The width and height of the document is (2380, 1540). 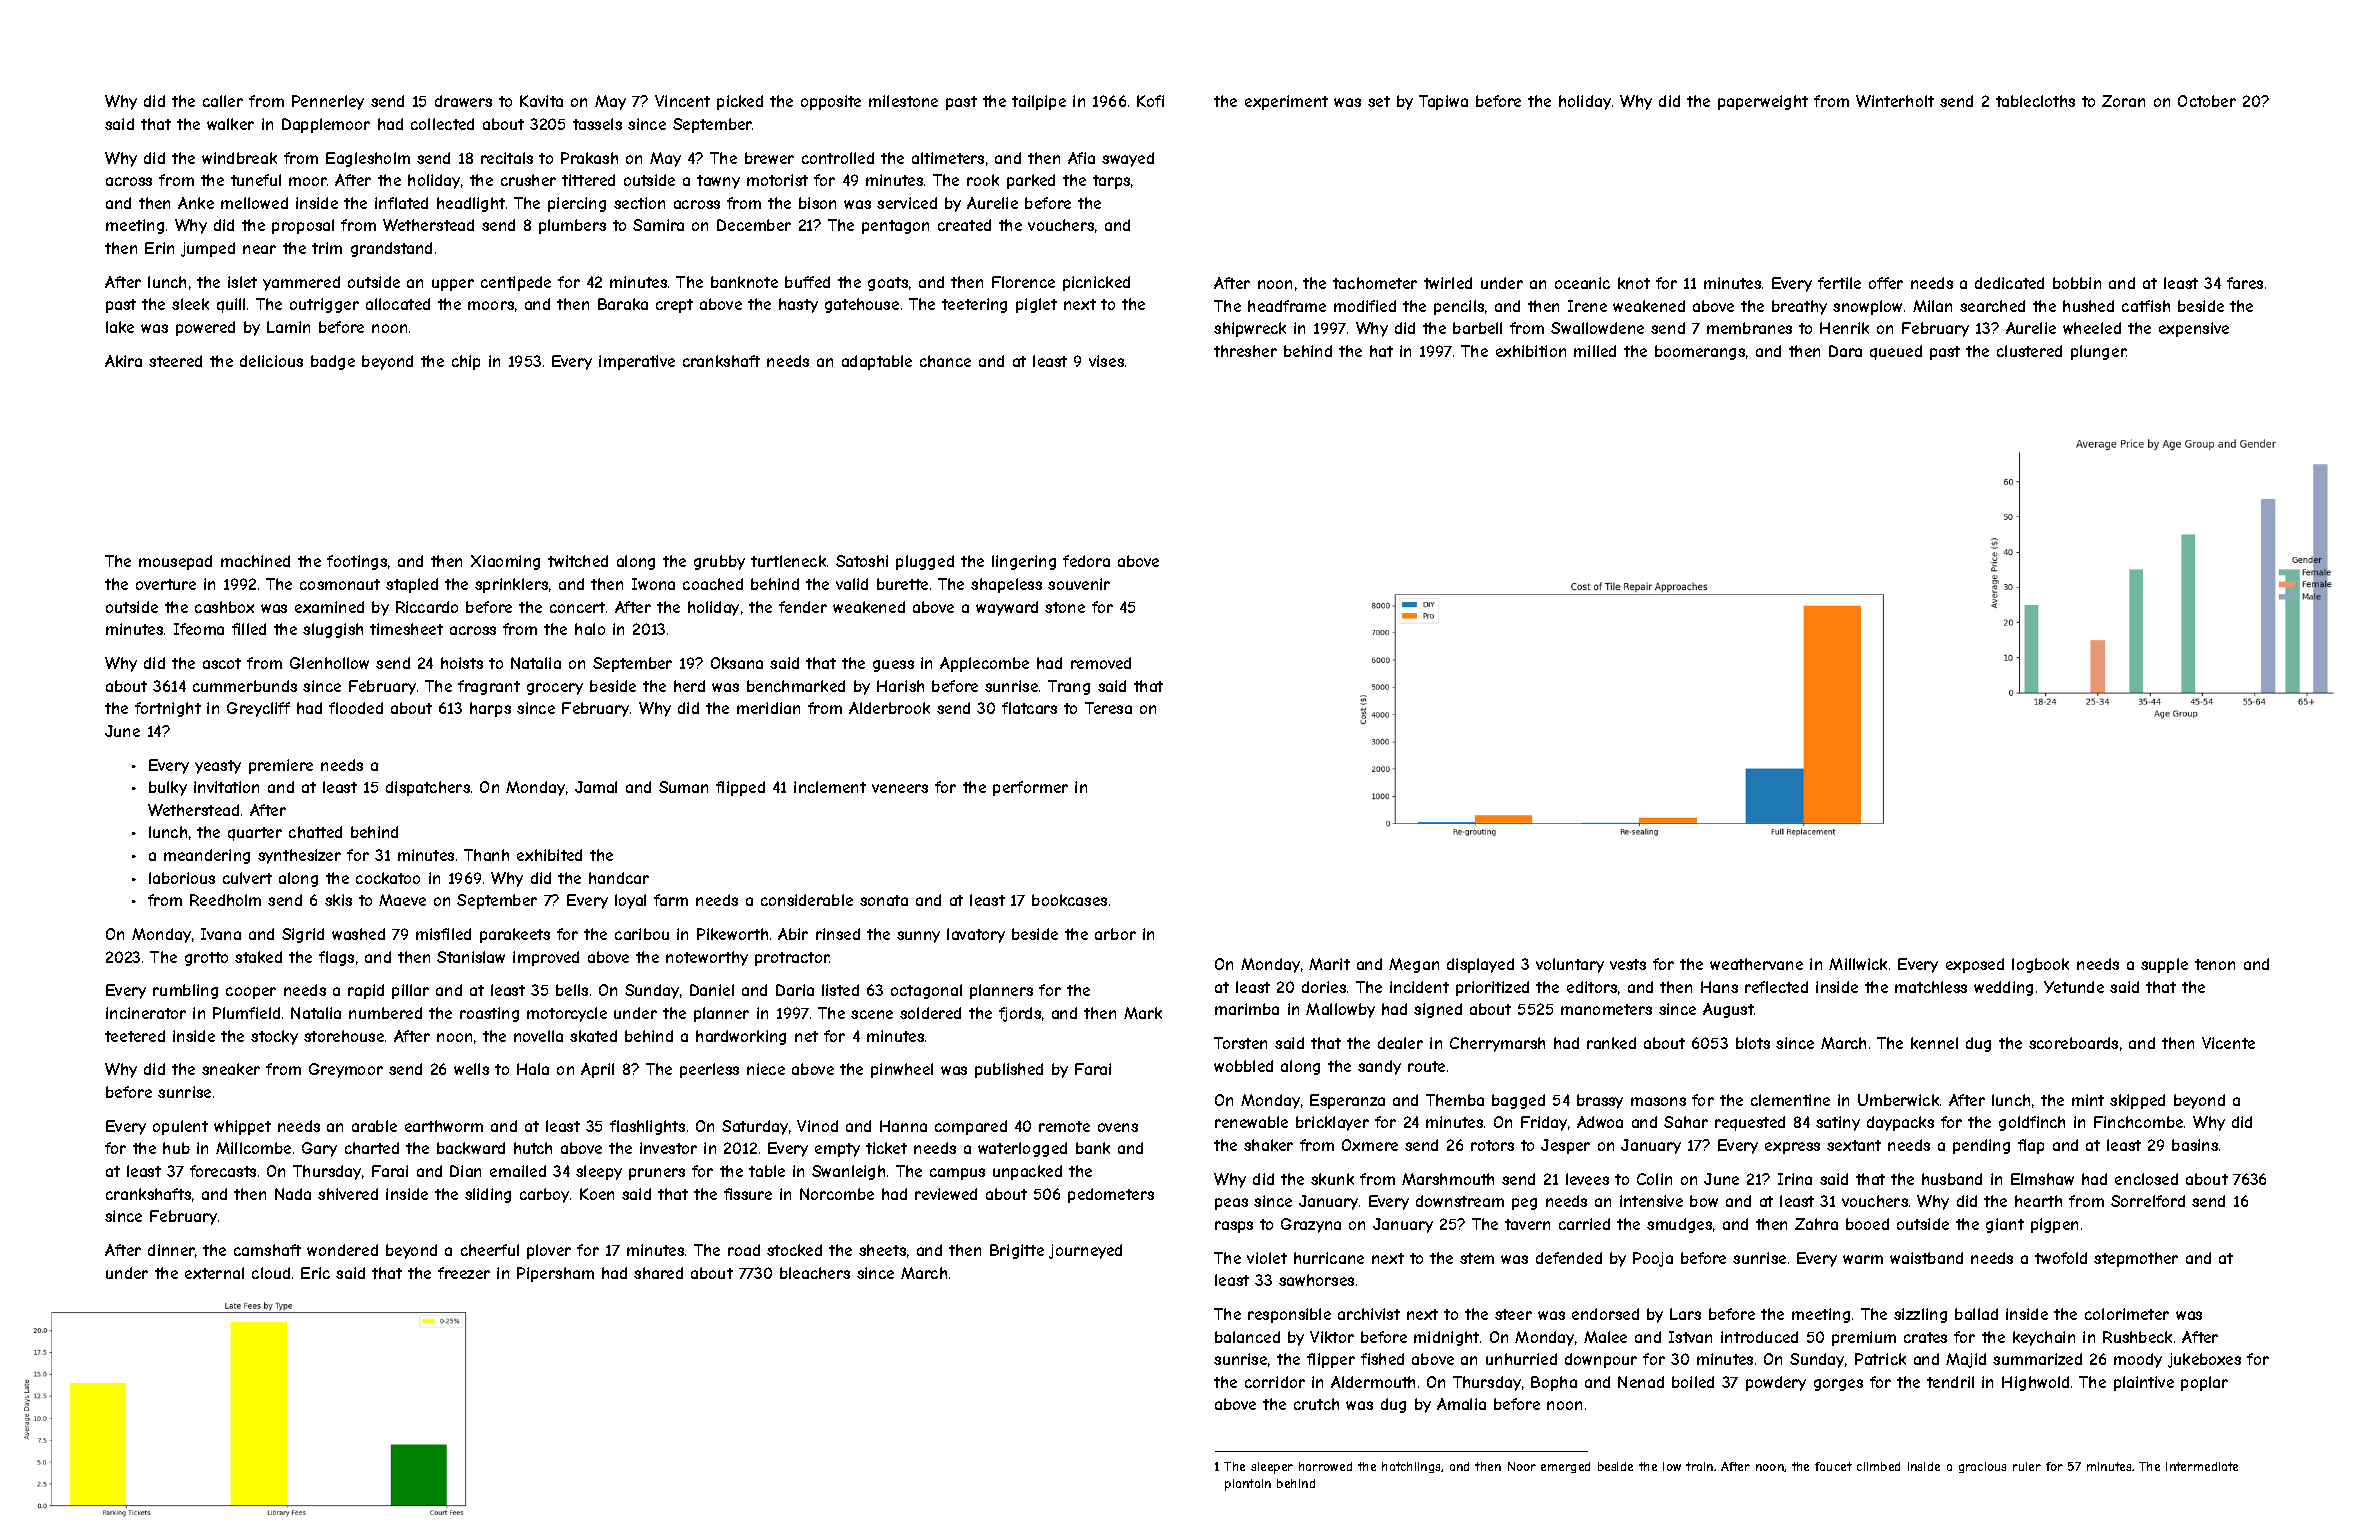 What do you see at coordinates (2146, 306) in the document?
I see `catfish` at bounding box center [2146, 306].
